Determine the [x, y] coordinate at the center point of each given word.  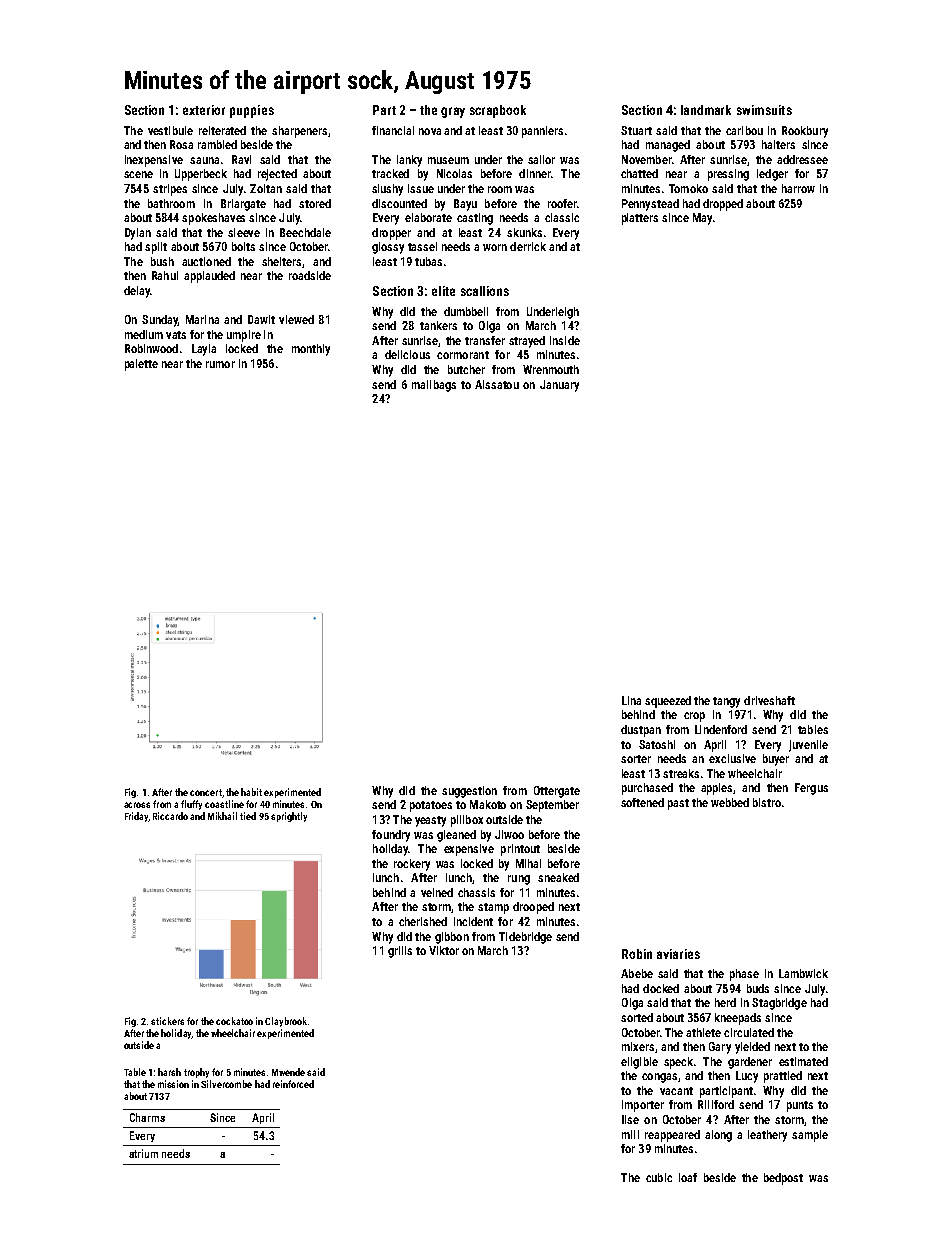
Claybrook [286, 1022]
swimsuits [764, 110]
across [137, 805]
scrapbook [498, 111]
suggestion [469, 792]
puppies [252, 111]
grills [400, 952]
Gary [720, 1048]
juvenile [808, 746]
